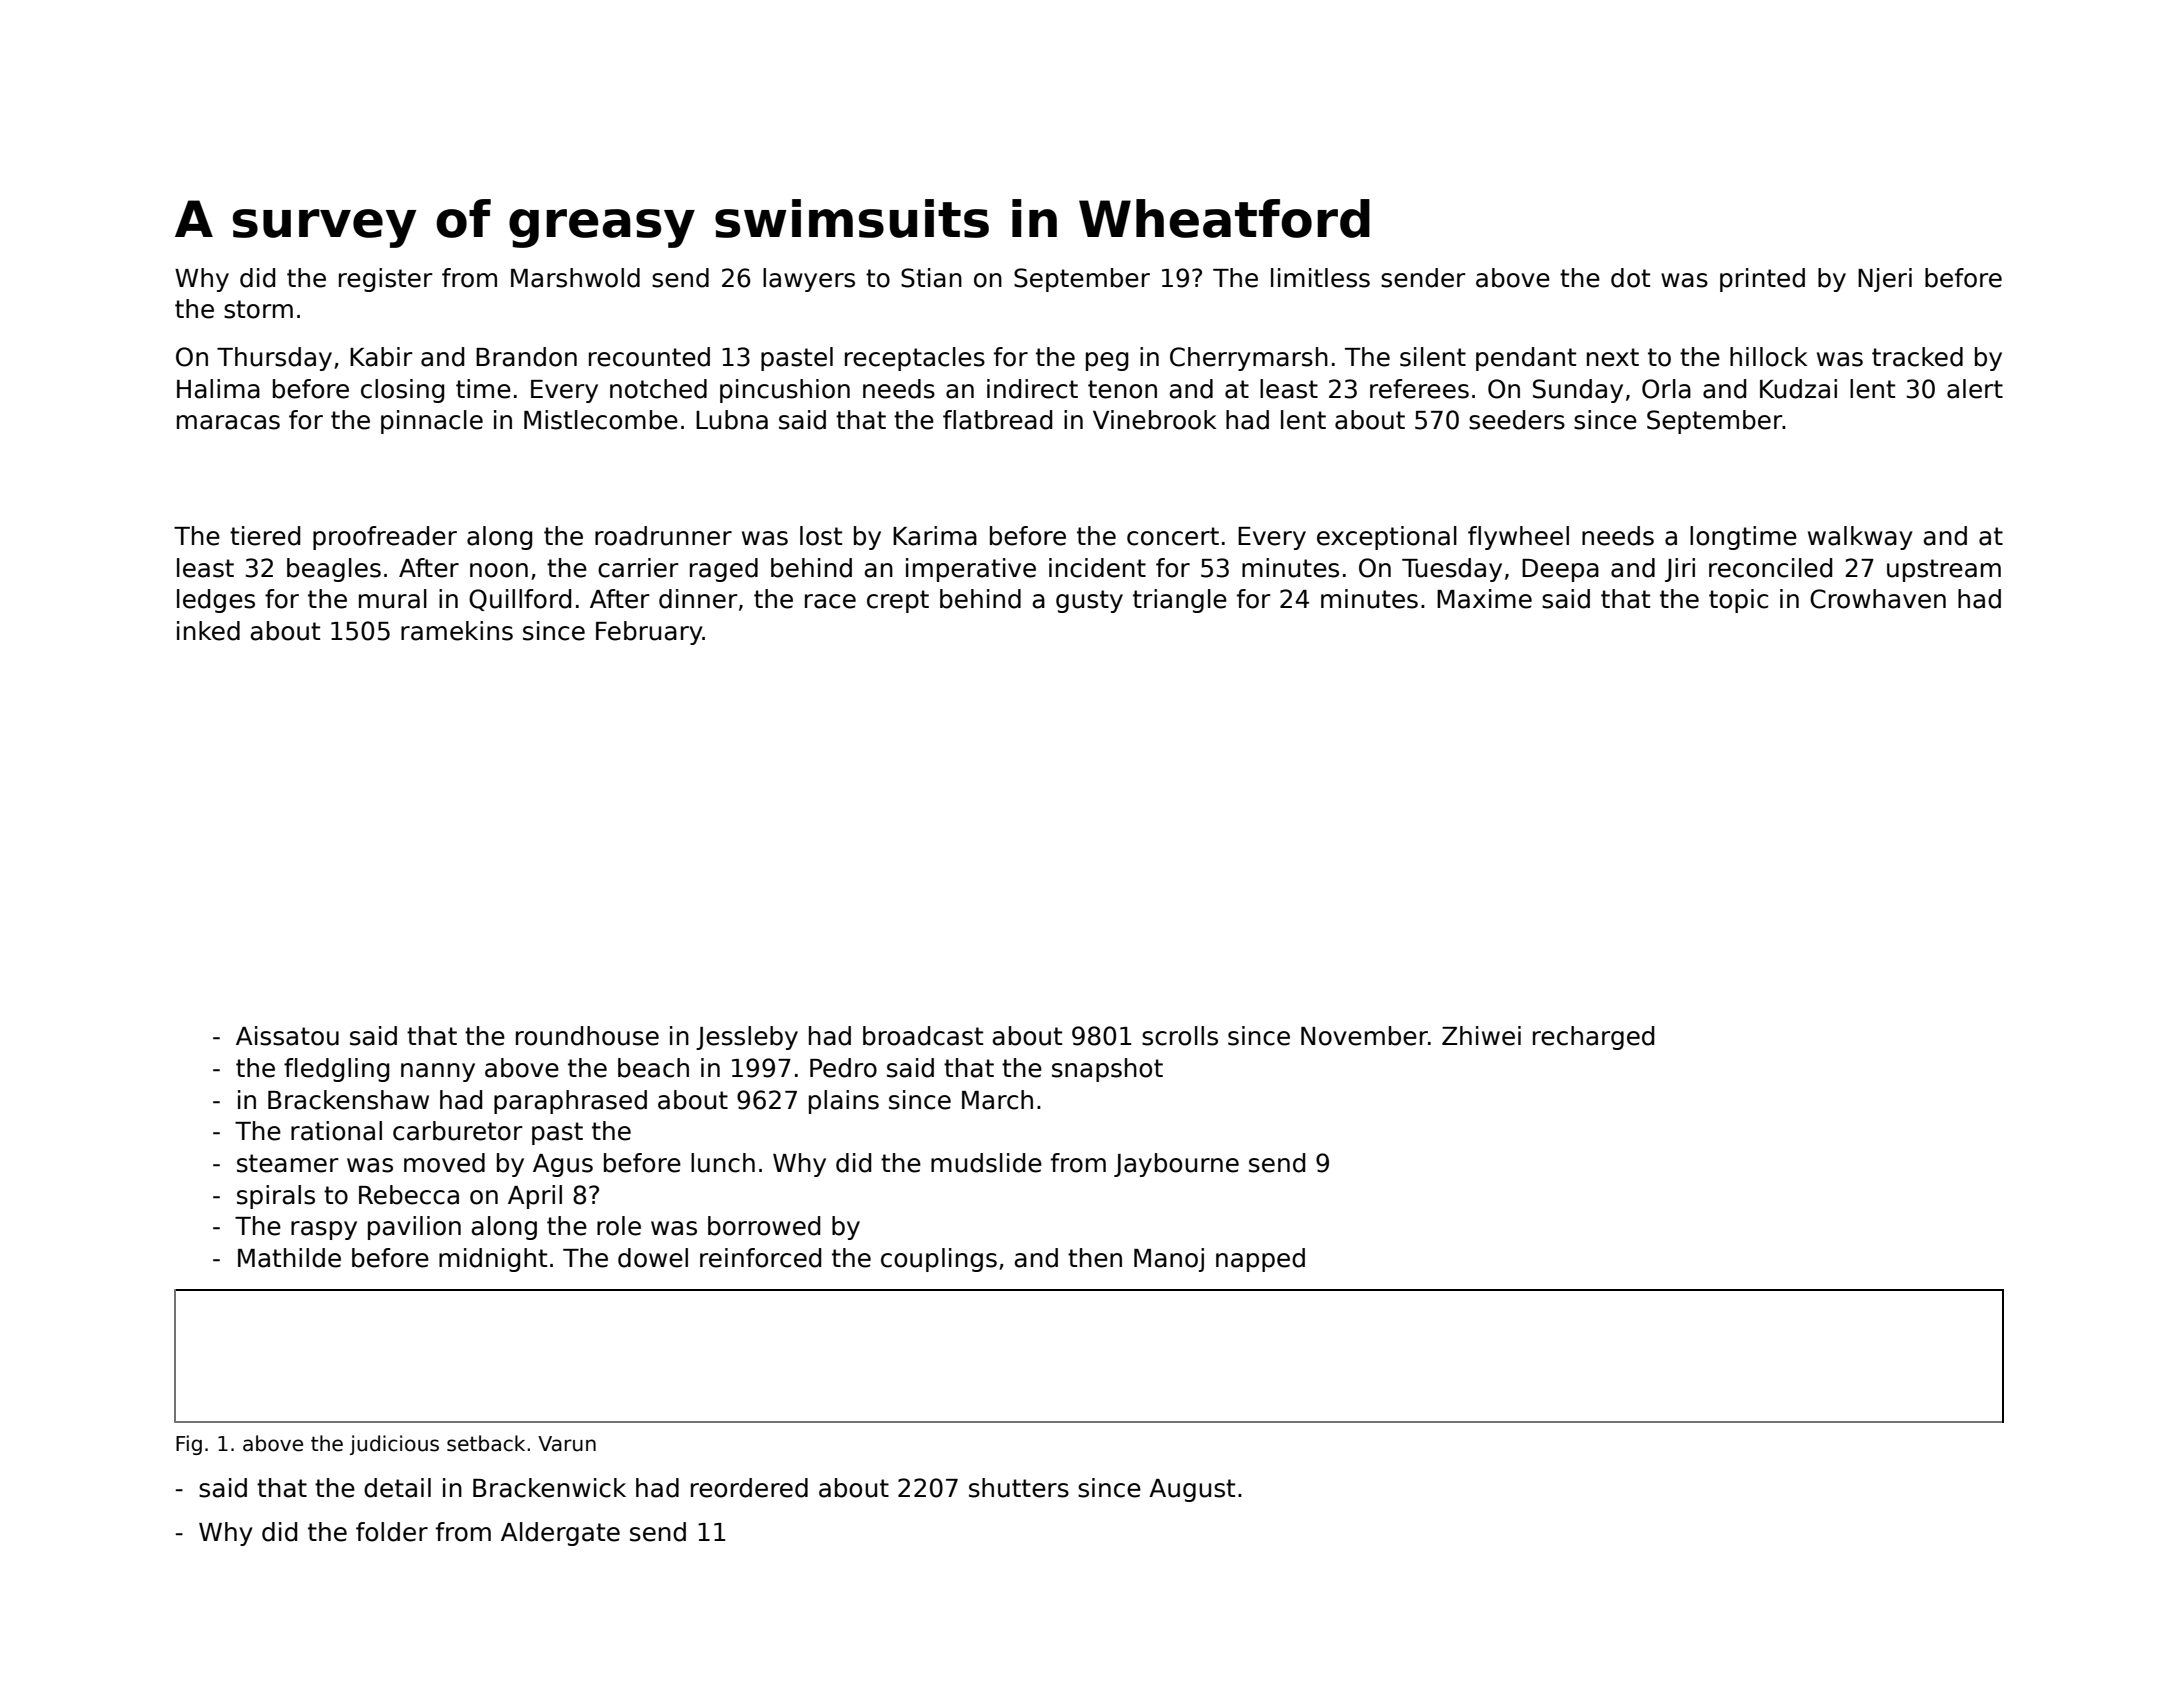 This document has width=2178, height=1683. What do you see at coordinates (1320, 278) in the document?
I see `limitless` at bounding box center [1320, 278].
